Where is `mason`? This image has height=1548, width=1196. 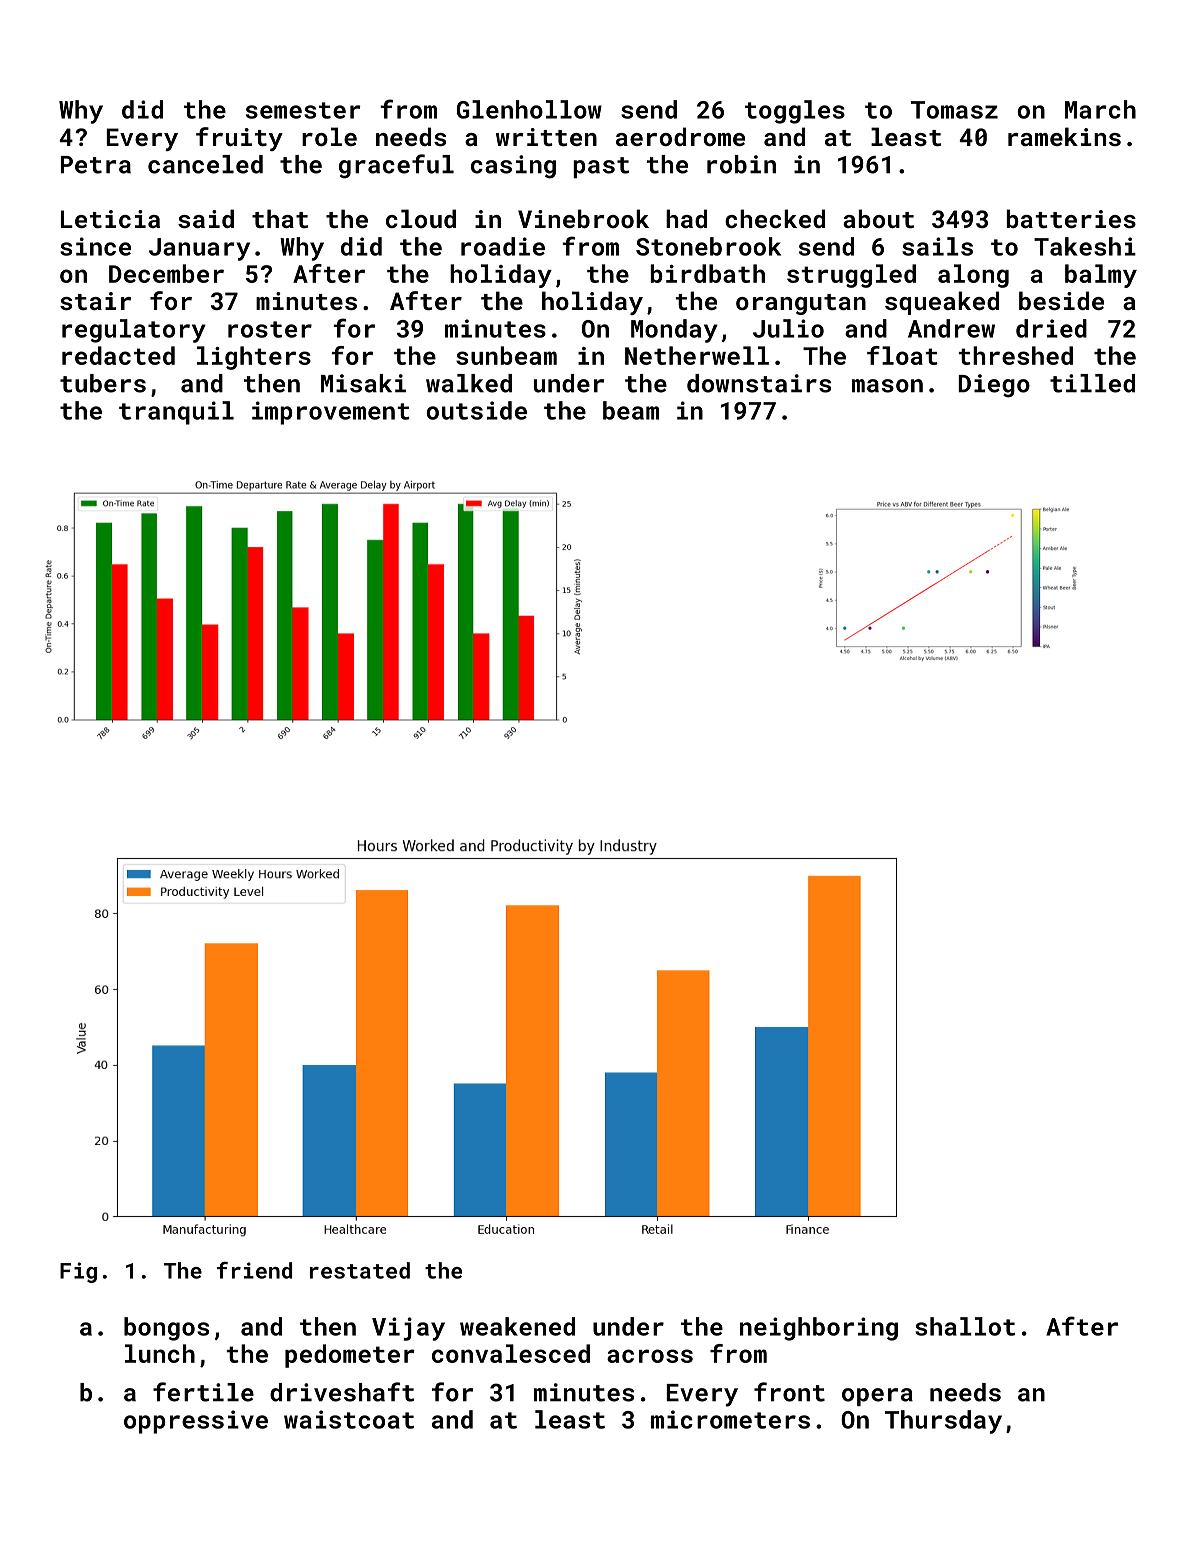
mason is located at coordinates (887, 386).
